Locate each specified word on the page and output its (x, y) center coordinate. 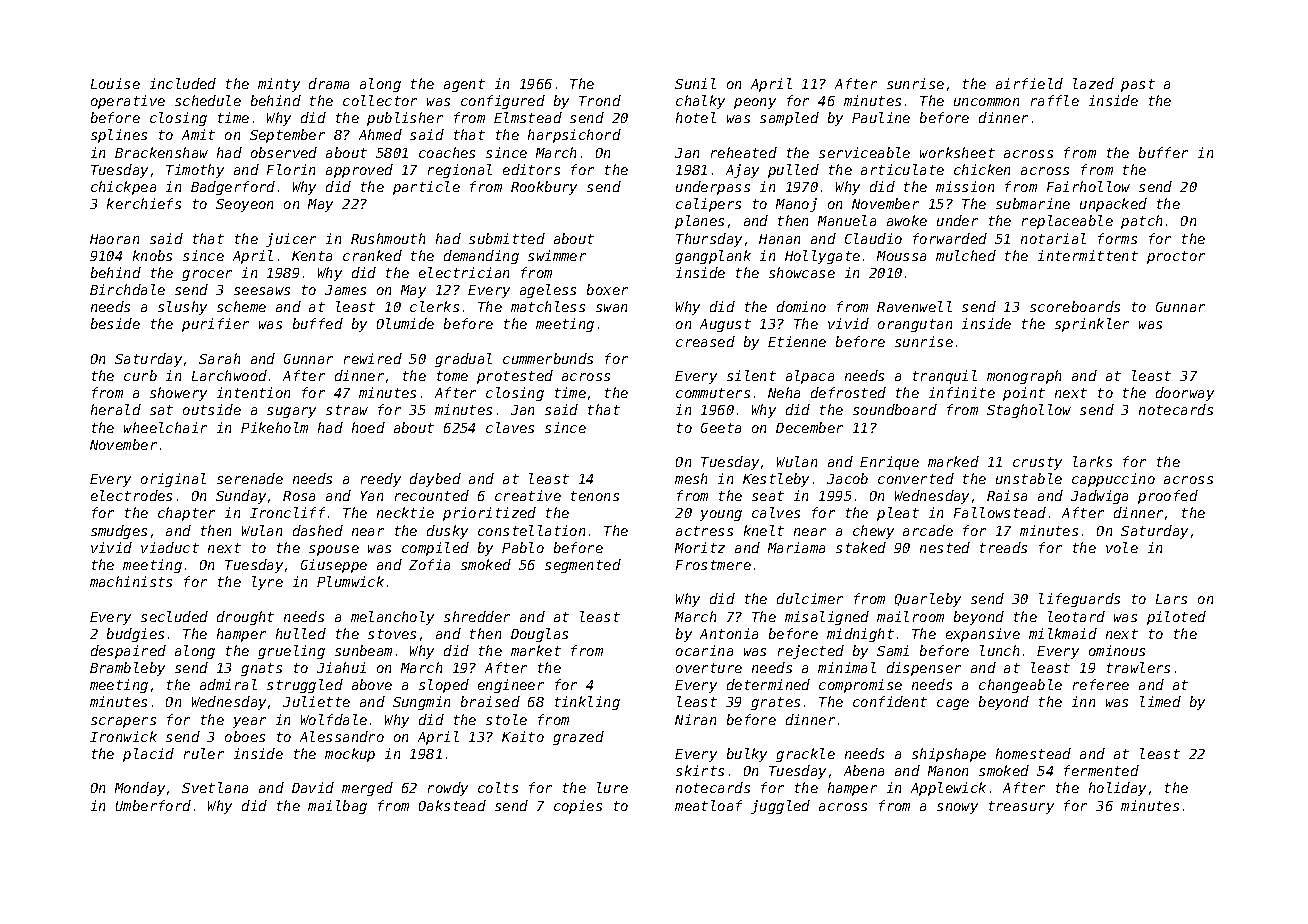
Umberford (153, 805)
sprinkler (1092, 325)
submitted (507, 238)
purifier (215, 325)
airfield (1029, 83)
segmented (583, 566)
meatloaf (708, 805)
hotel (696, 117)
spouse (334, 550)
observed (284, 152)
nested (945, 547)
